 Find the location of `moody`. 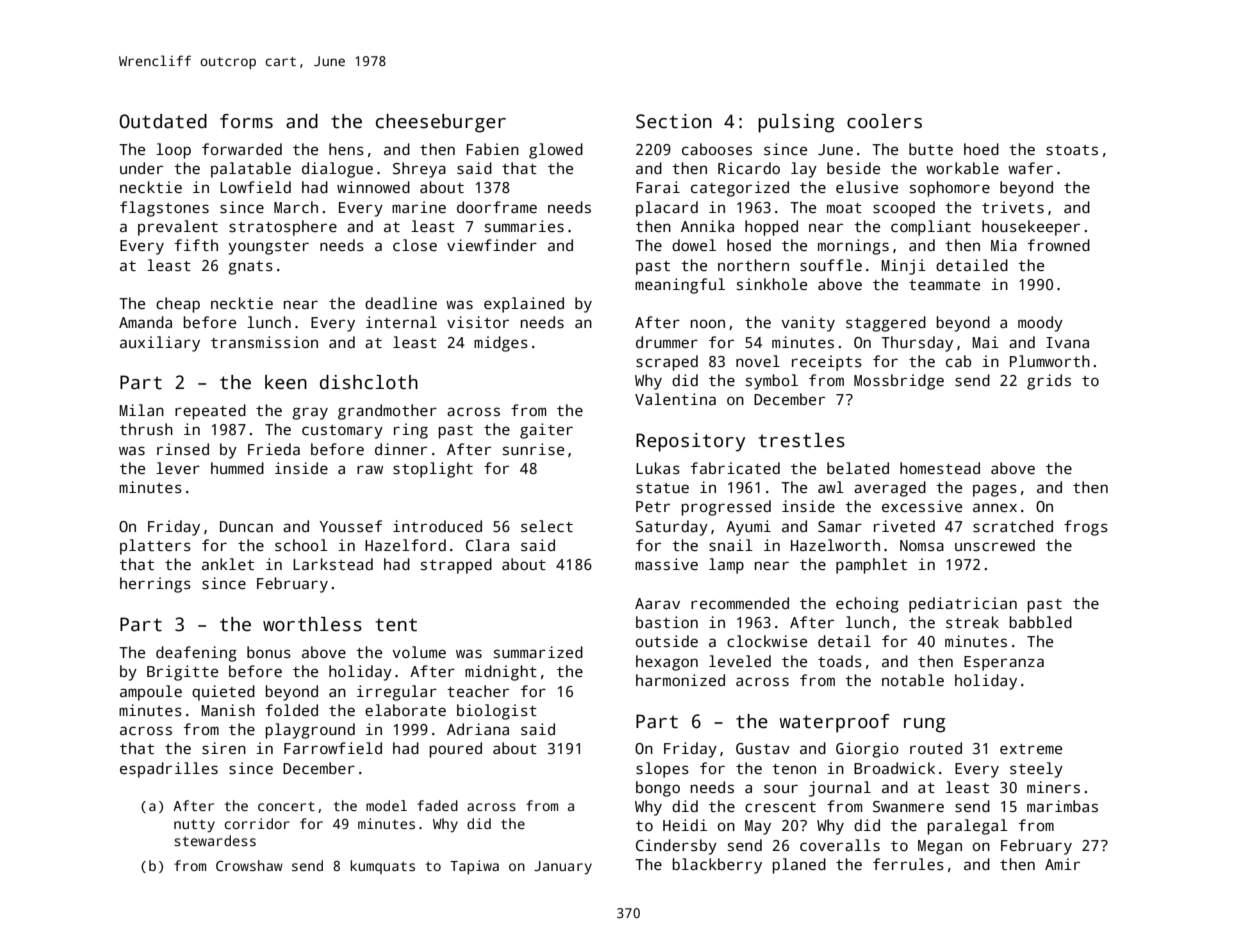

moody is located at coordinates (1040, 324).
